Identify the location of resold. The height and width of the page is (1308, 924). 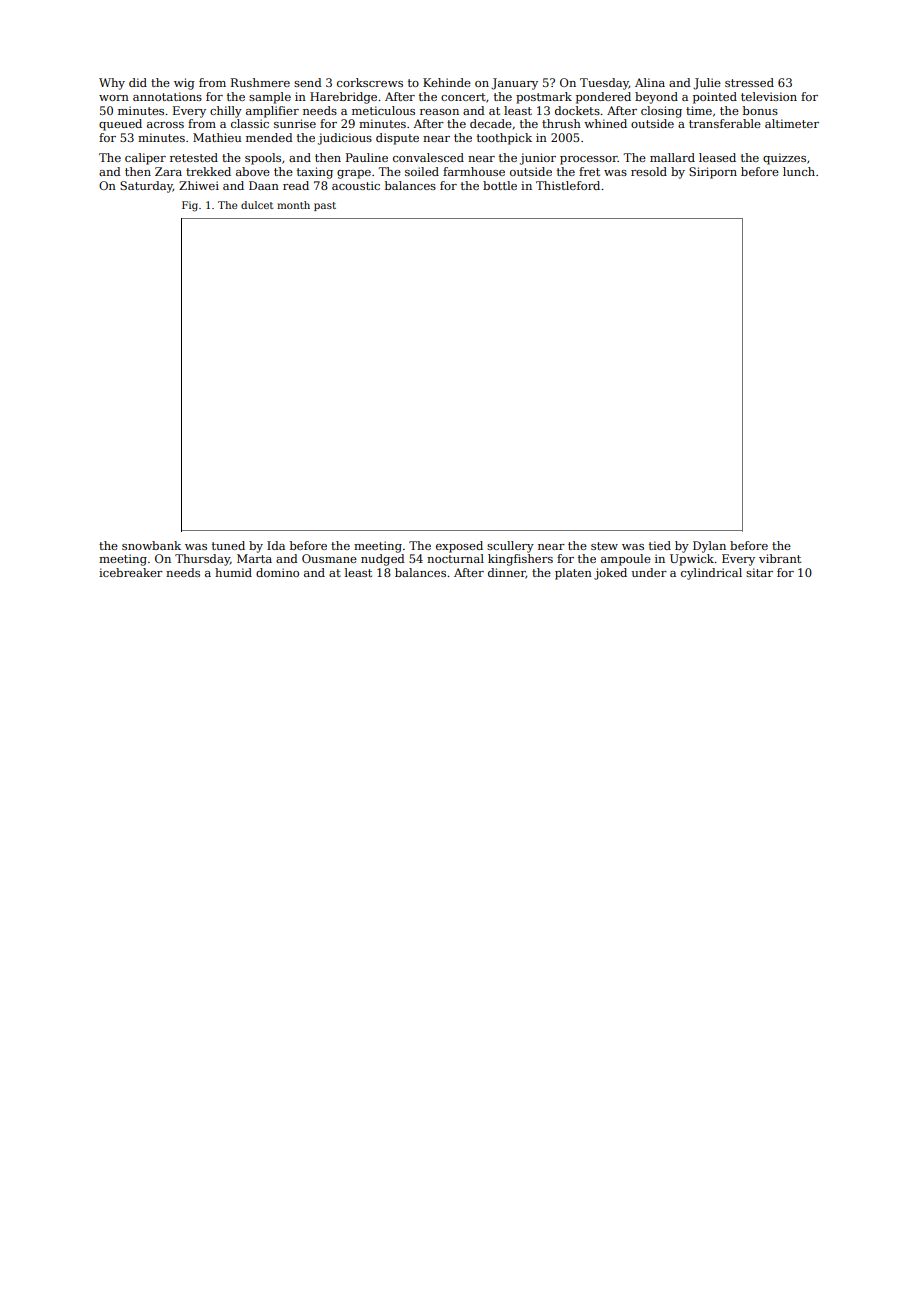
(649, 171).
